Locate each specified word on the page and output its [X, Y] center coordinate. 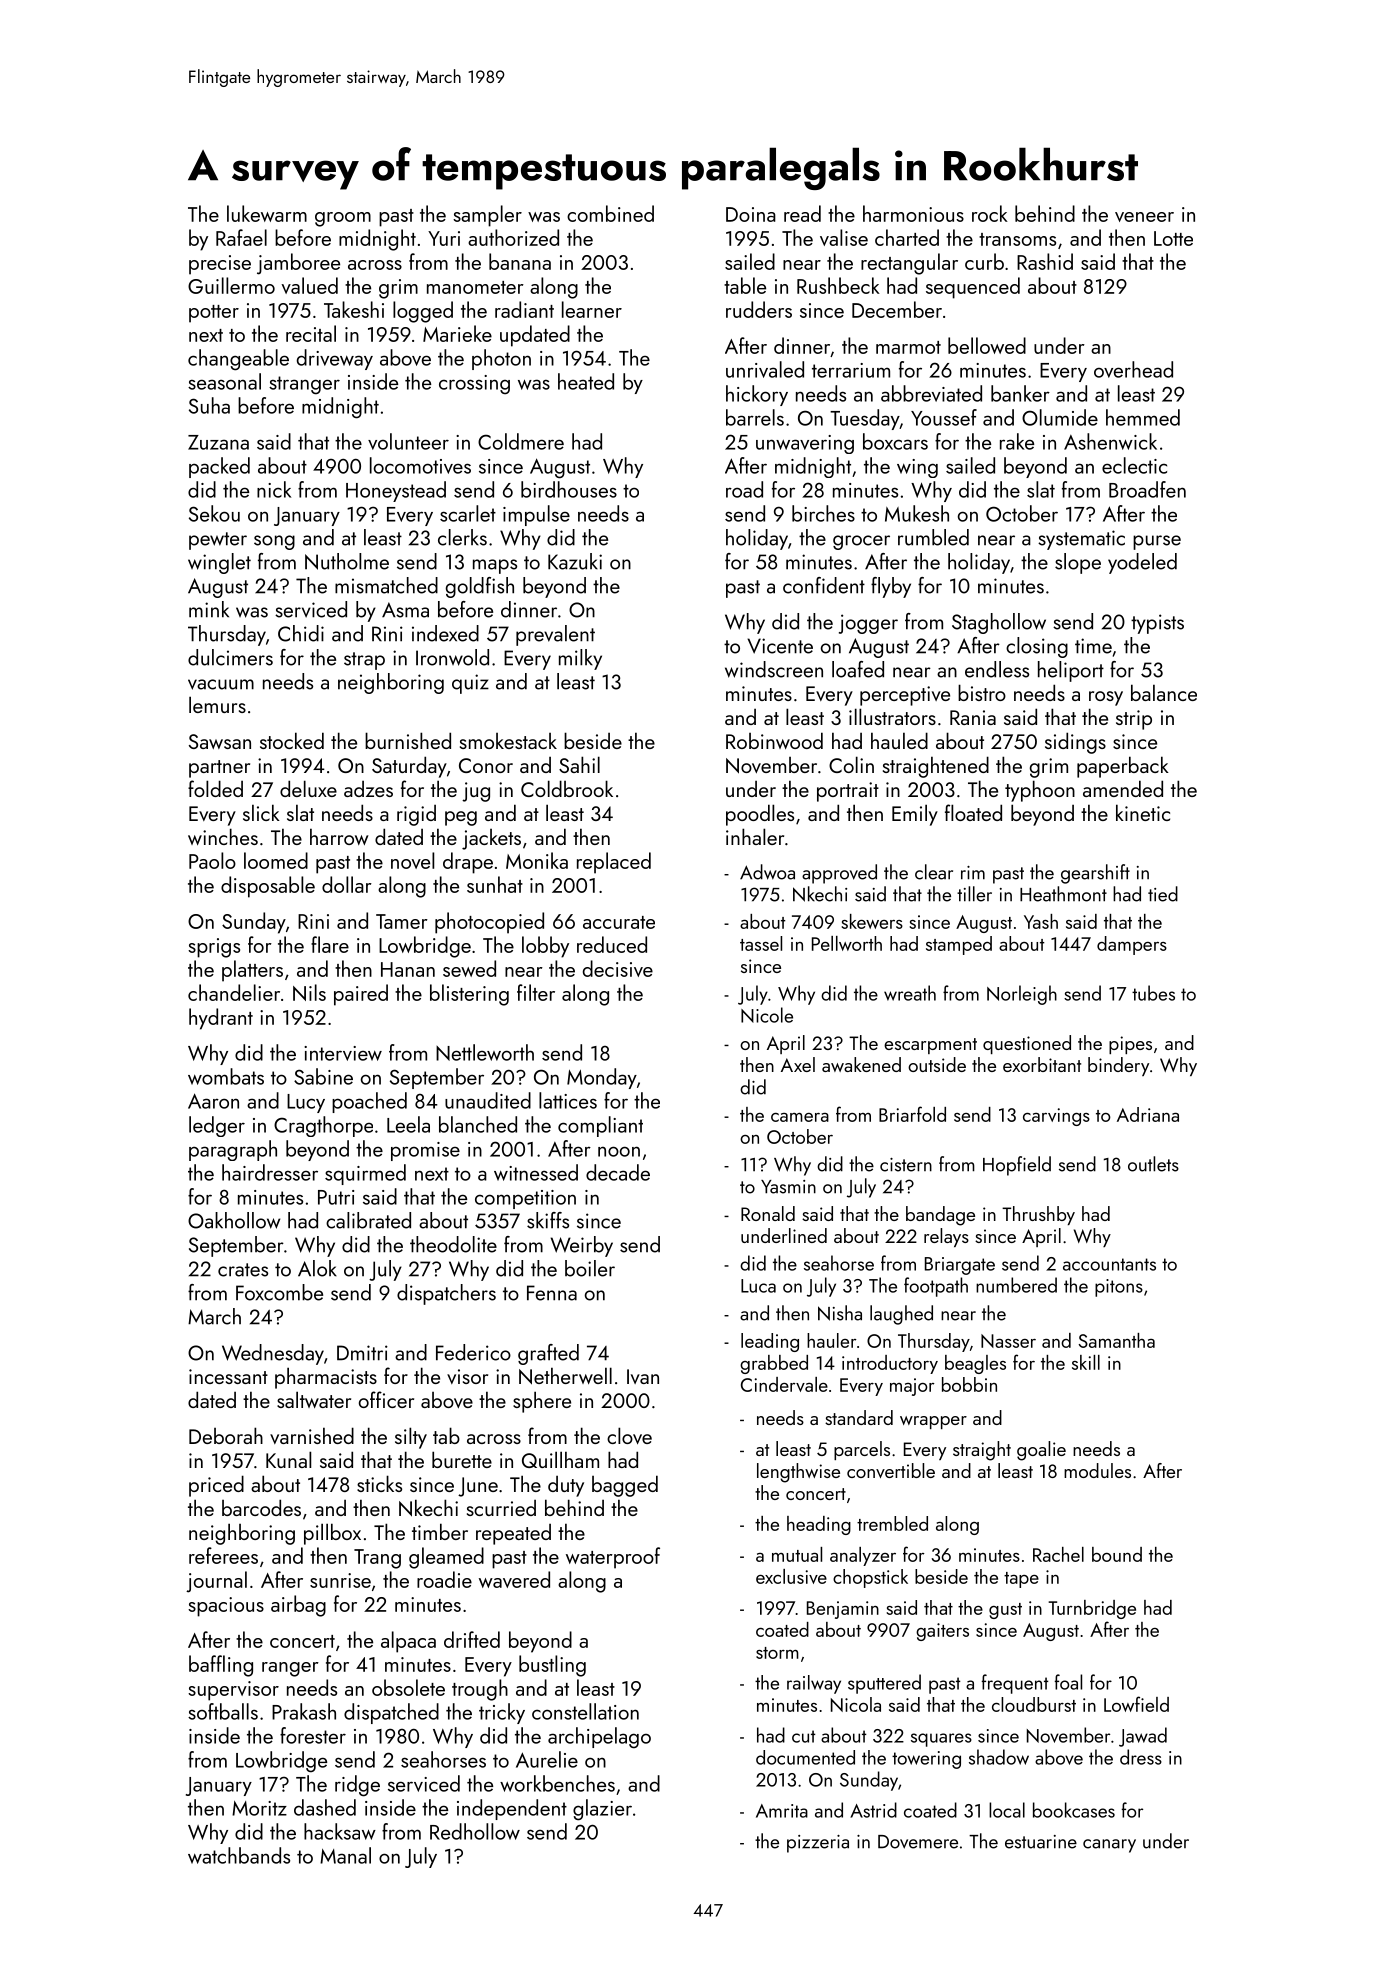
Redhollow [475, 1831]
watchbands [239, 1855]
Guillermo [231, 285]
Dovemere [918, 1842]
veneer [1144, 217]
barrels [755, 417]
